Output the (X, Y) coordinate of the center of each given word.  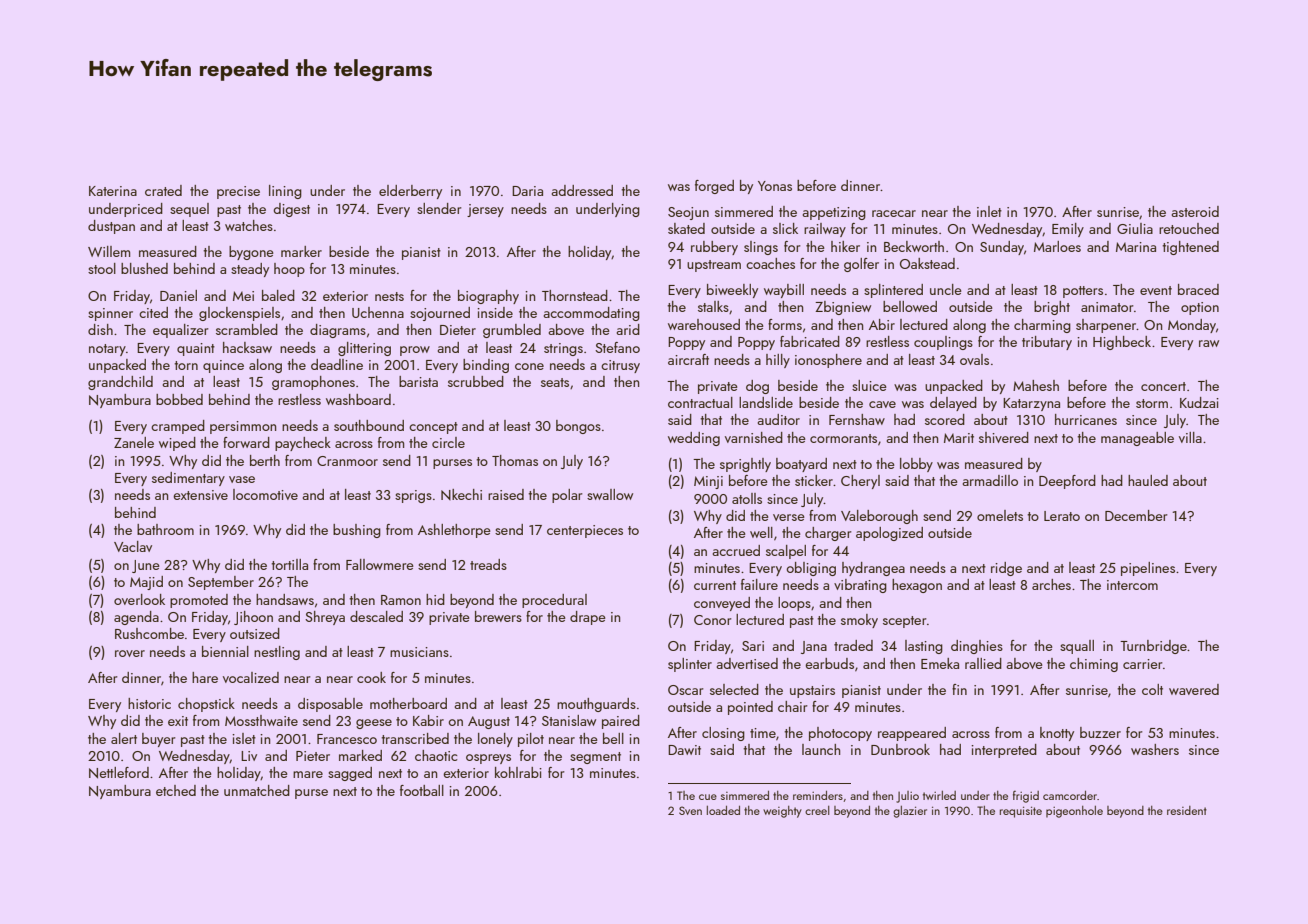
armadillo (990, 480)
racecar (894, 213)
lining (285, 192)
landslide (766, 402)
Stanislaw (569, 720)
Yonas (775, 186)
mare (308, 774)
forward (246, 442)
